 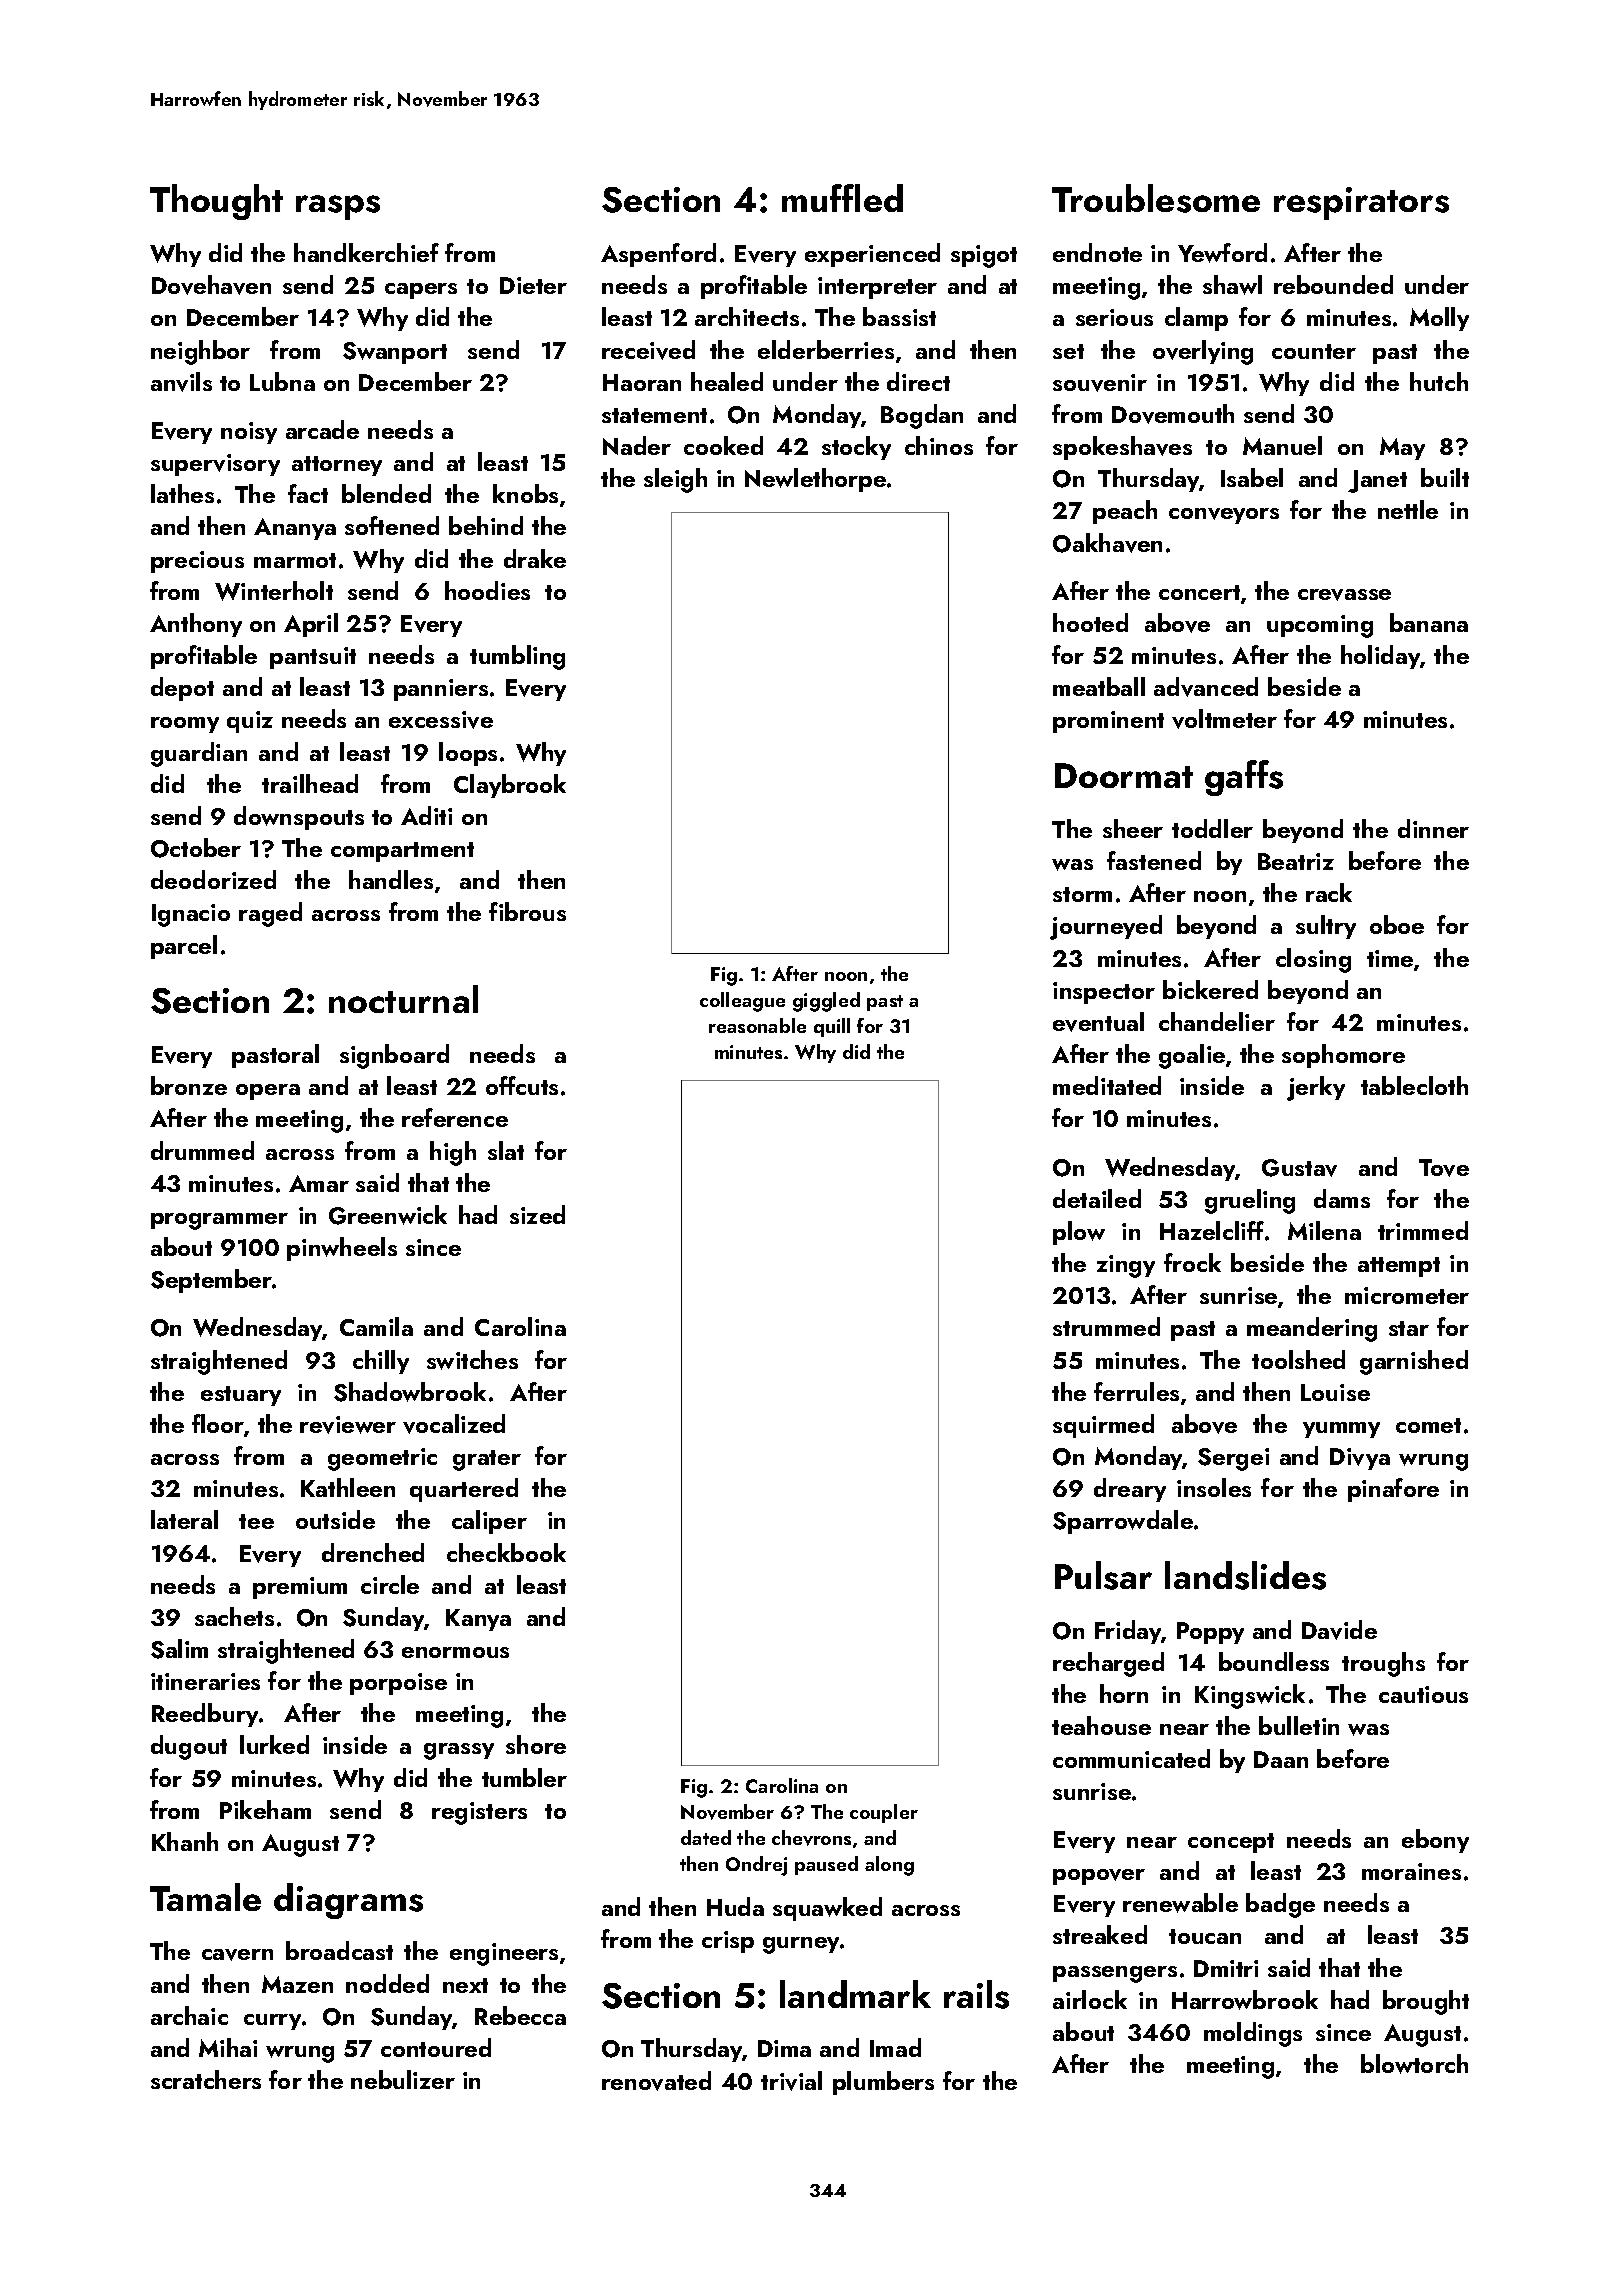 I want to click on roomy, so click(x=185, y=725).
